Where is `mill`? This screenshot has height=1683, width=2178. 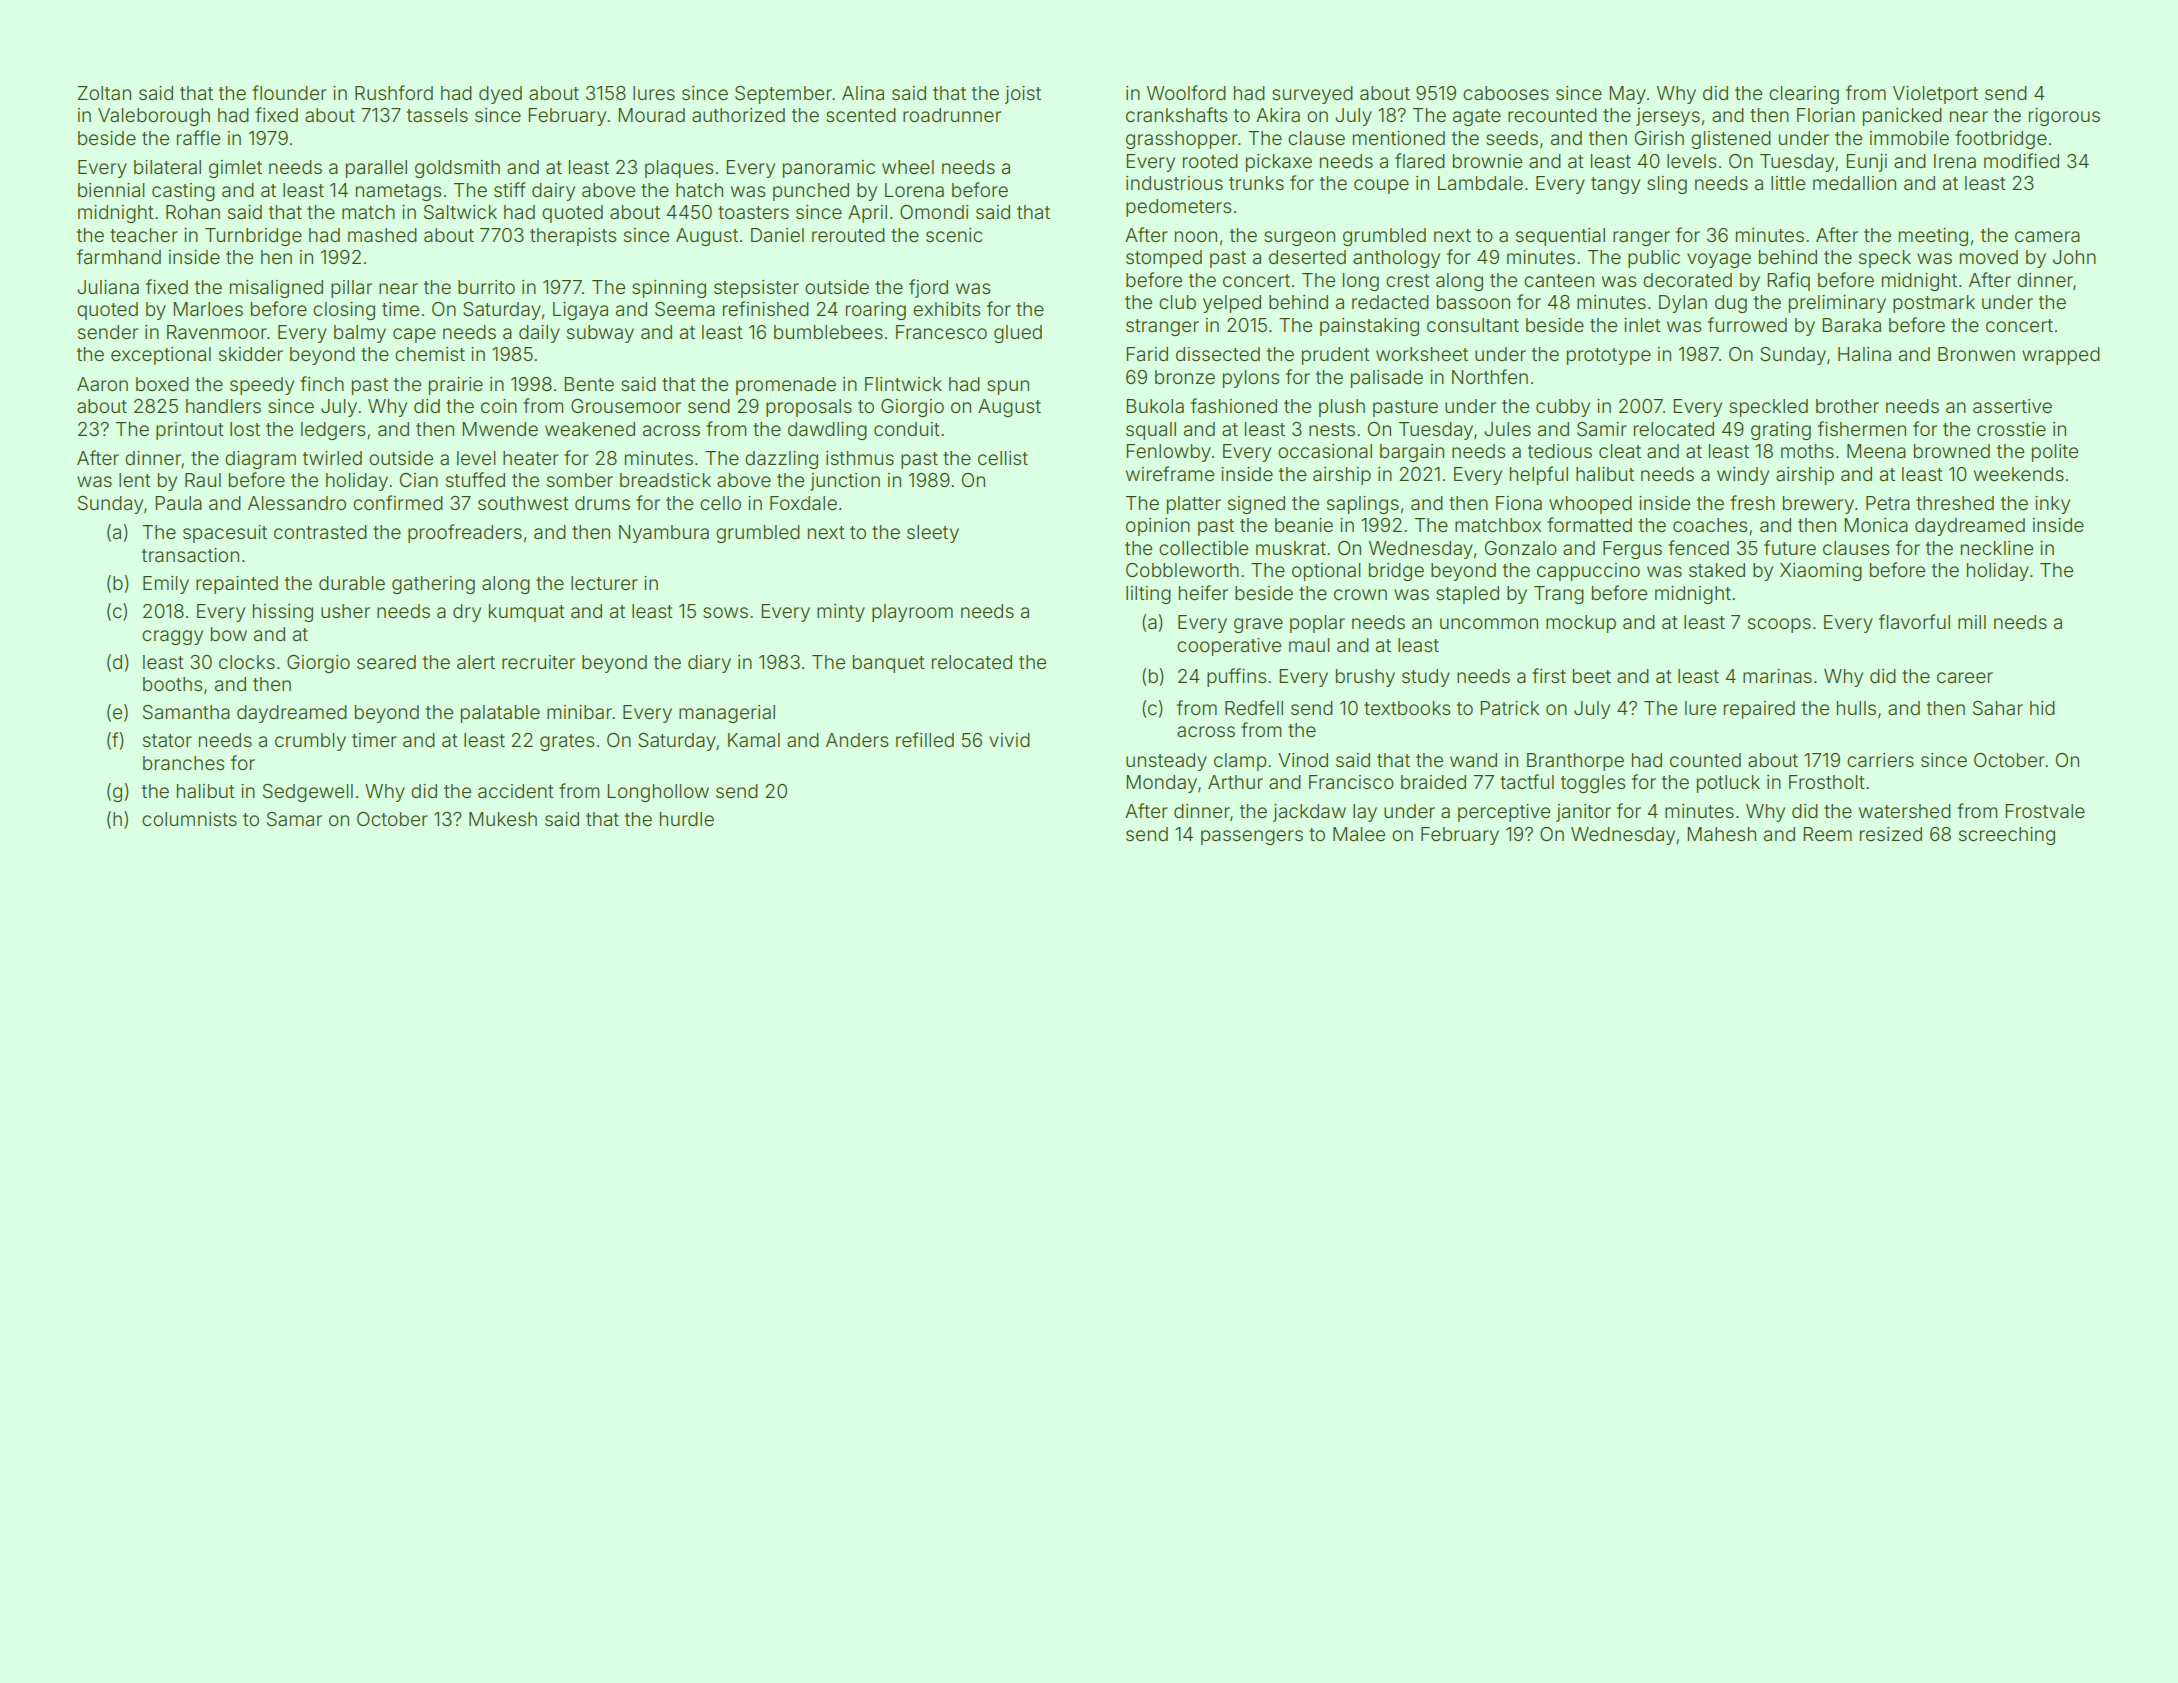 mill is located at coordinates (1972, 622).
